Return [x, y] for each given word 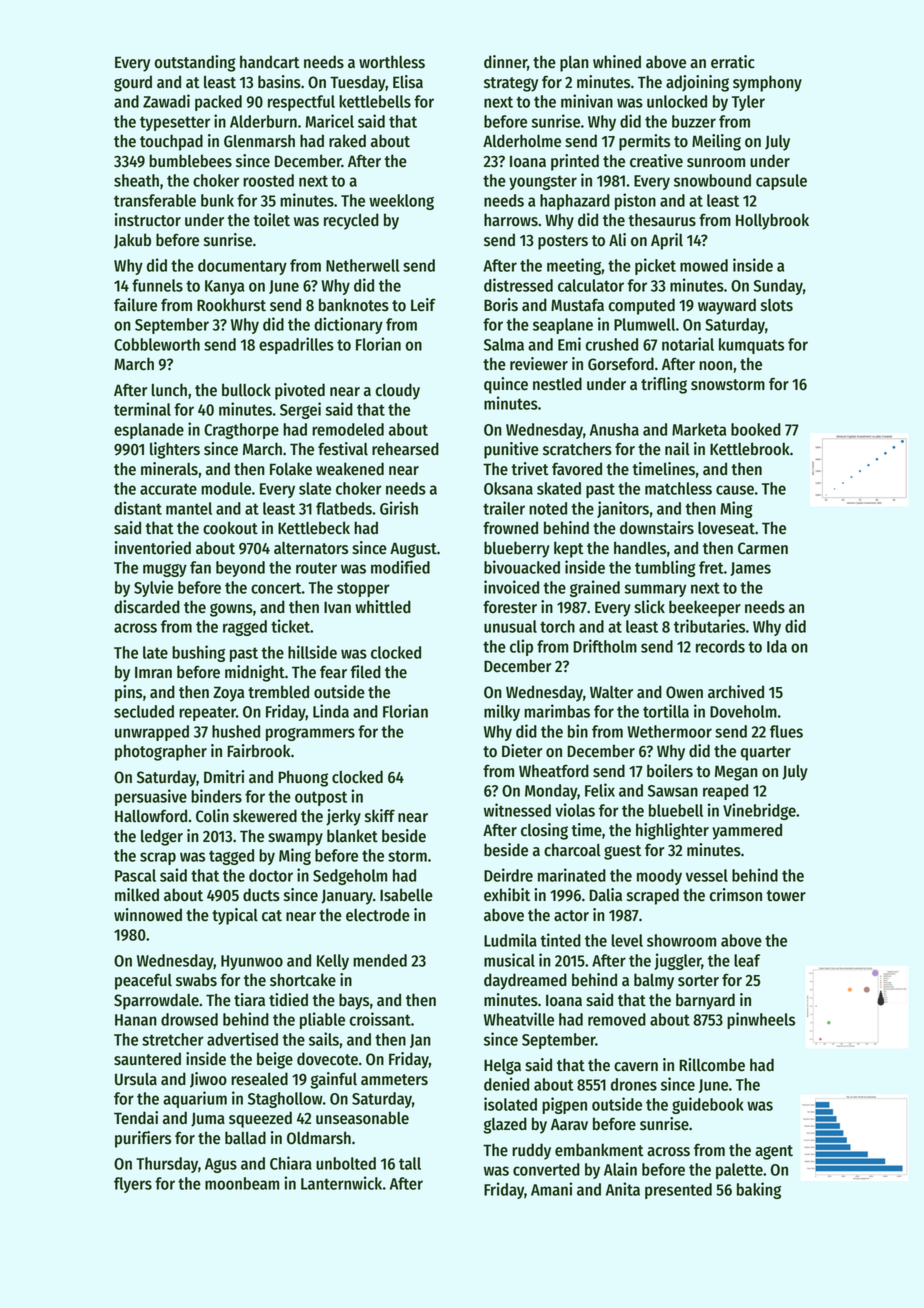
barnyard [705, 1001]
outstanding [195, 63]
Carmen [763, 548]
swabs [196, 980]
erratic [733, 62]
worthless [392, 62]
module [226, 488]
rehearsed [405, 449]
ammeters [394, 1080]
